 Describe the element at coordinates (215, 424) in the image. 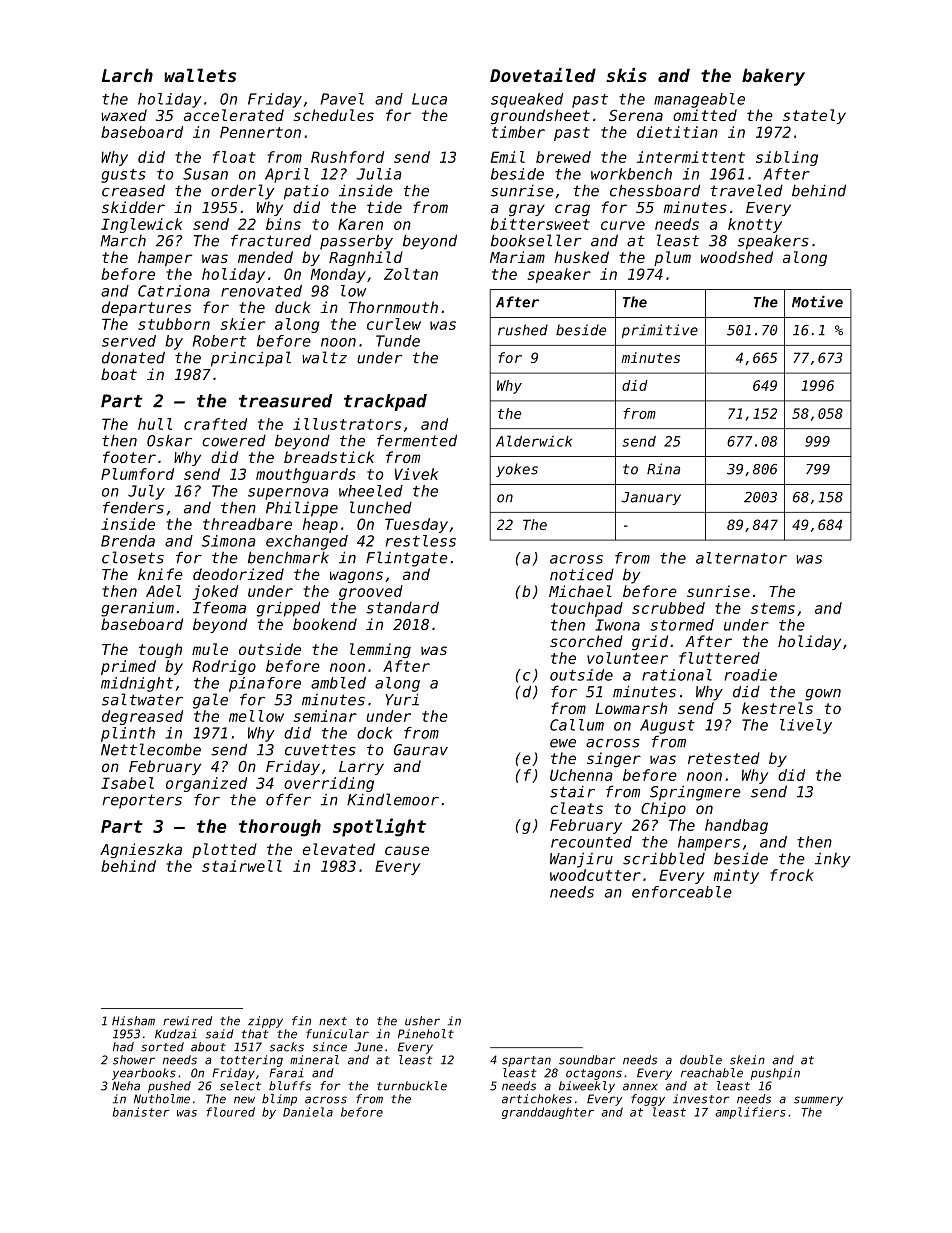

I see `crafted` at that location.
